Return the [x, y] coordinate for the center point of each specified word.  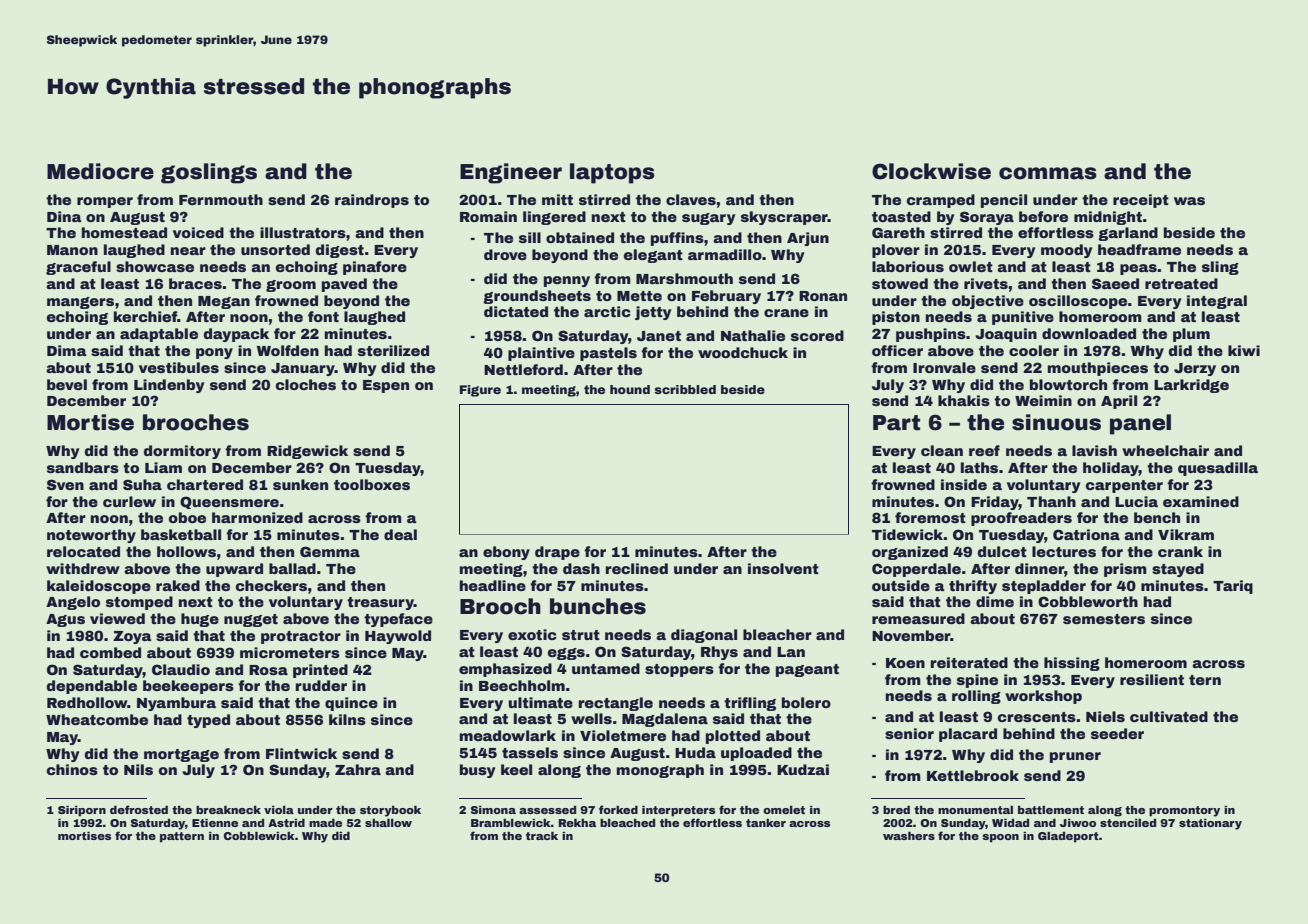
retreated [1181, 283]
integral [1217, 302]
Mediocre [100, 171]
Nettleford [523, 369]
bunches [598, 606]
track [542, 835]
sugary [709, 219]
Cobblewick [259, 835]
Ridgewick [307, 452]
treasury [380, 603]
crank [1180, 551]
